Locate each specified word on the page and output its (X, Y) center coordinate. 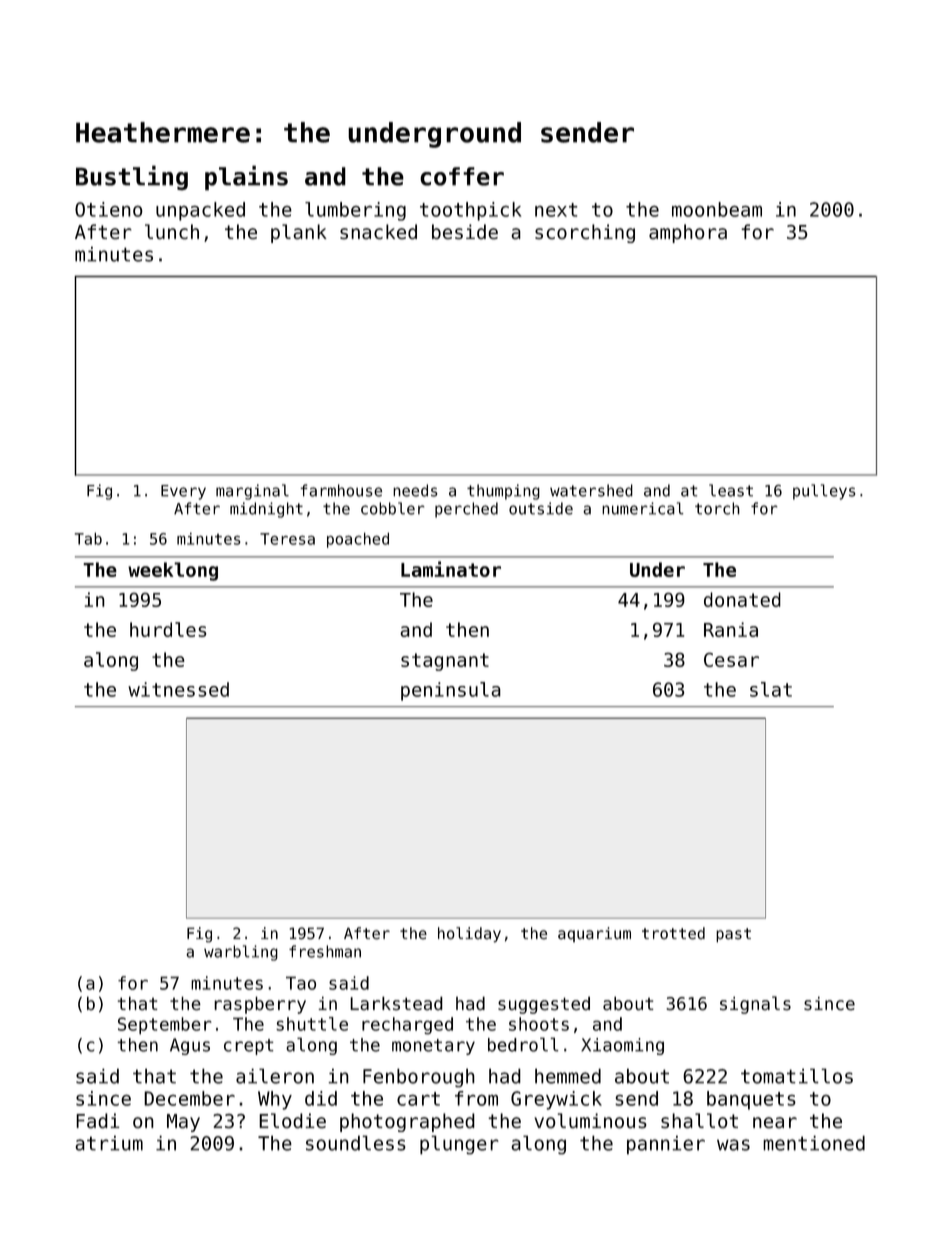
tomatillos (797, 1076)
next (556, 210)
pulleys (824, 492)
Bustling (132, 178)
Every (183, 492)
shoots (539, 1024)
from (476, 1098)
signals (755, 1005)
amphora (688, 233)
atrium (109, 1143)
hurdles (168, 629)
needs (415, 490)
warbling (241, 953)
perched (466, 510)
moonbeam (717, 209)
